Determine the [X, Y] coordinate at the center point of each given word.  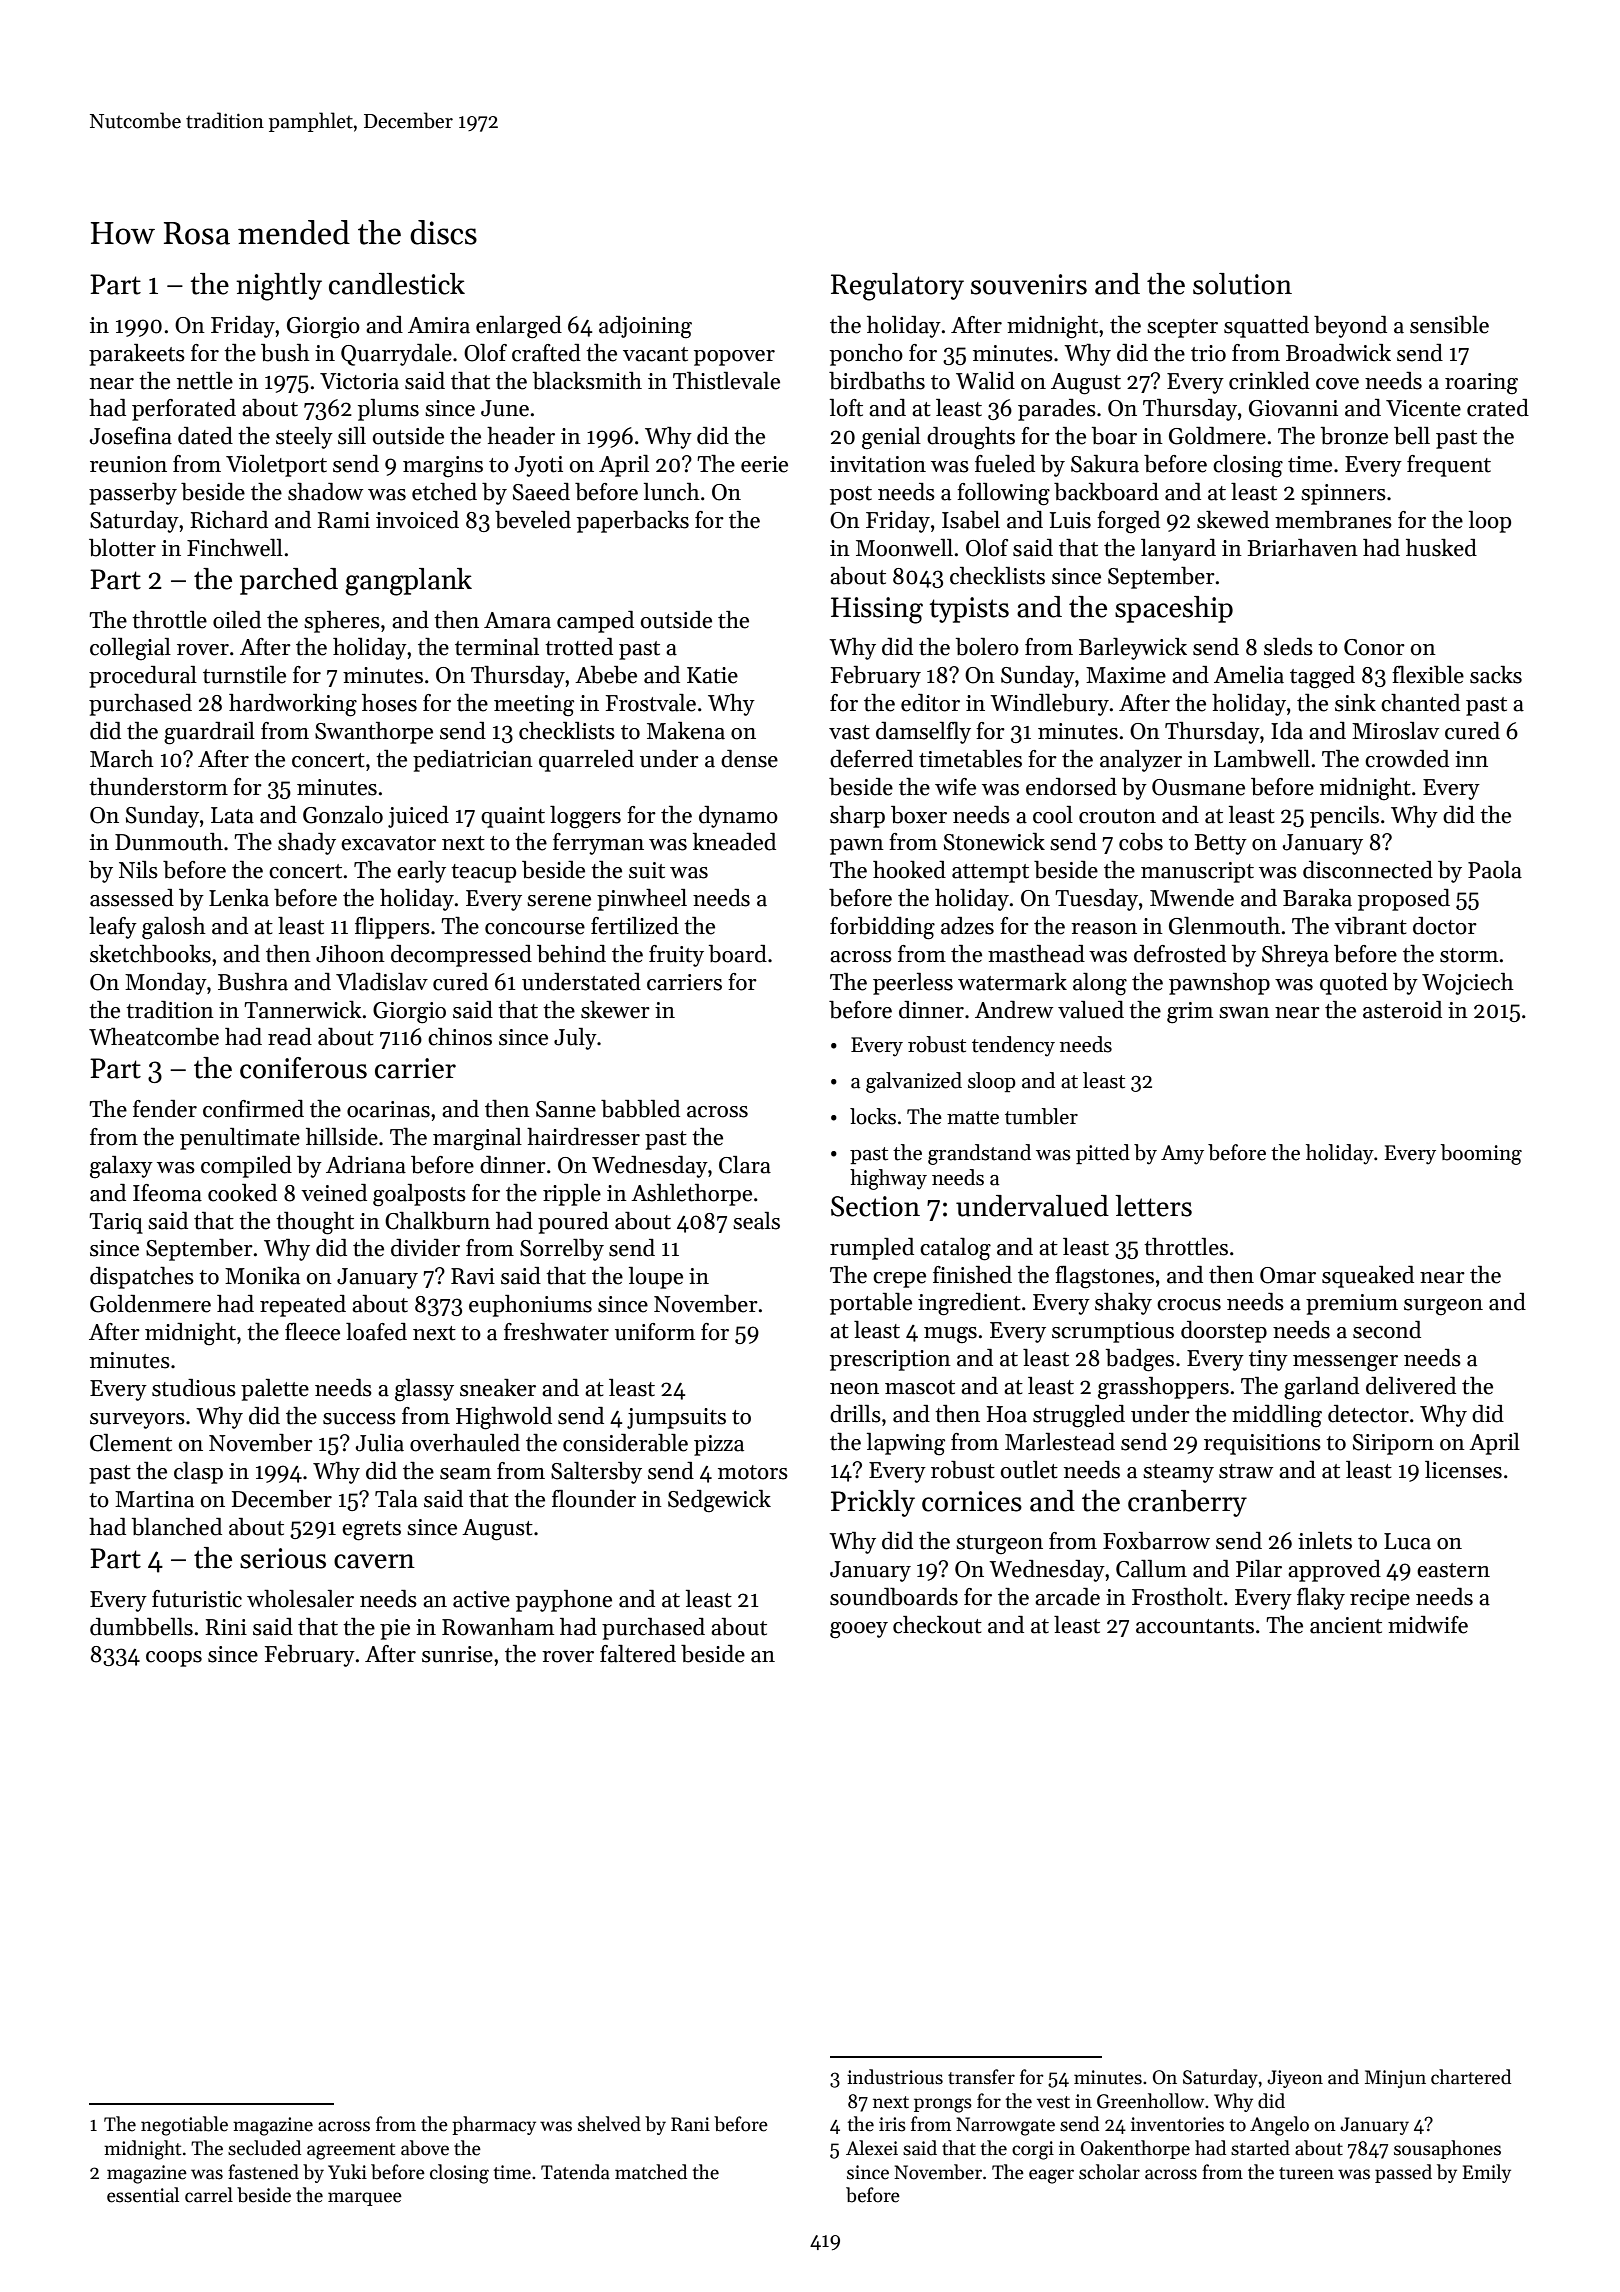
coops [174, 1659]
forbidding [882, 928]
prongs [943, 2105]
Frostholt [1177, 1597]
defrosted [1180, 954]
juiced [418, 817]
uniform [655, 1332]
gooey [859, 1630]
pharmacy [494, 2125]
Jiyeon [1295, 2079]
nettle [205, 381]
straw [1246, 1471]
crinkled [1269, 381]
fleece [312, 1332]
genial [891, 438]
